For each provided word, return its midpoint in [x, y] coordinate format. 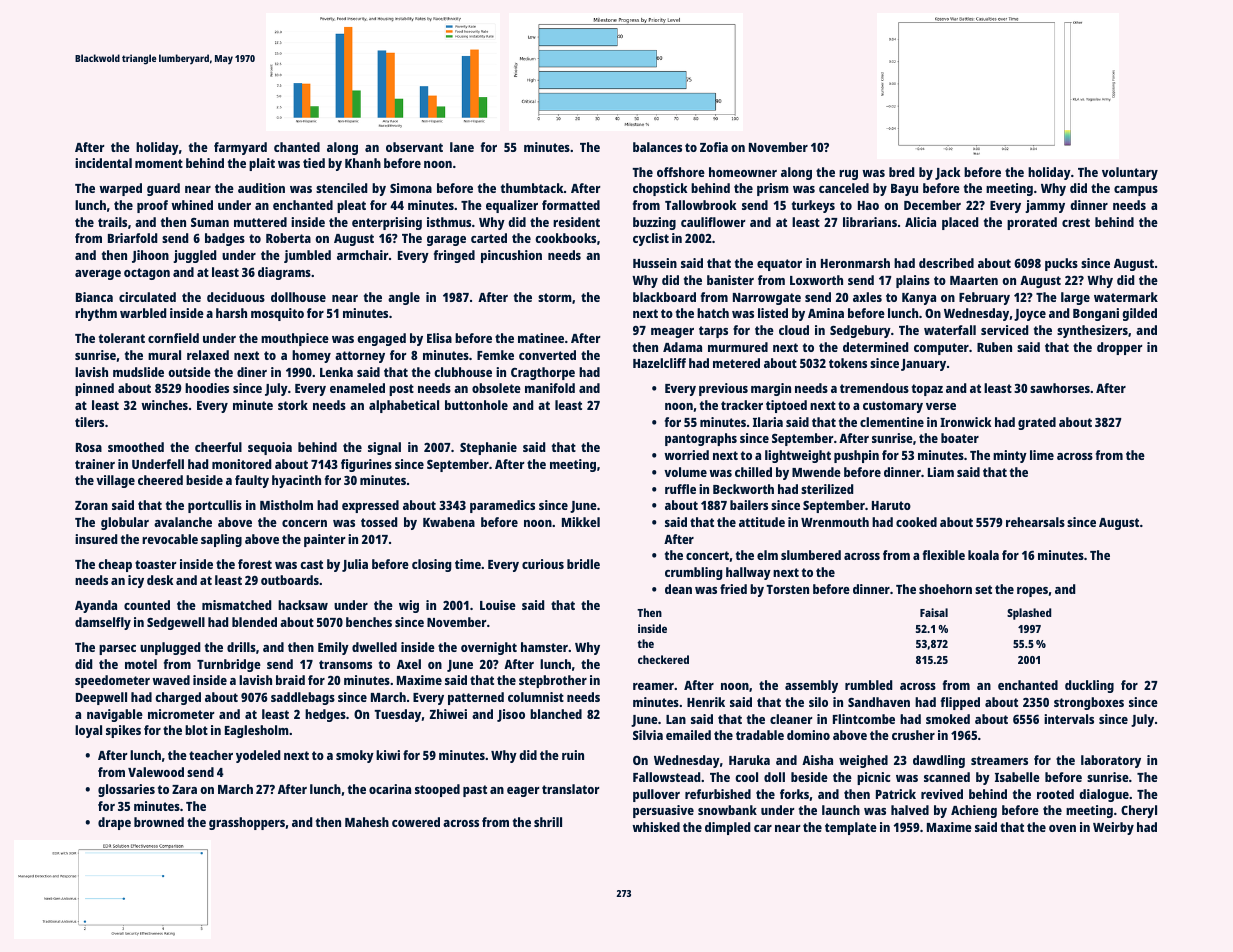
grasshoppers [247, 823]
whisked [656, 827]
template [851, 828]
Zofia [714, 147]
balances [657, 147]
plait [262, 164]
